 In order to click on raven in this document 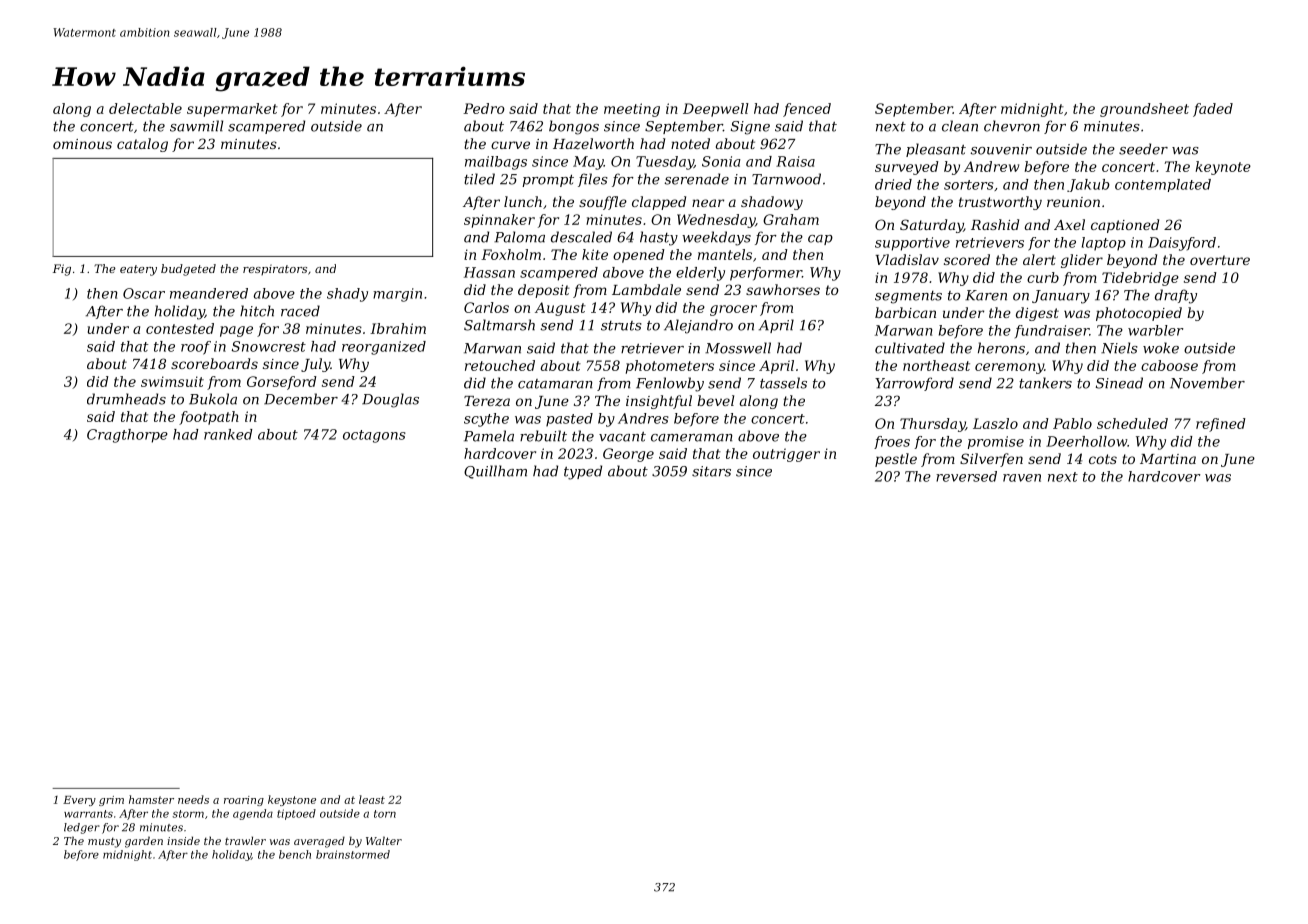, I will do `click(1022, 478)`.
